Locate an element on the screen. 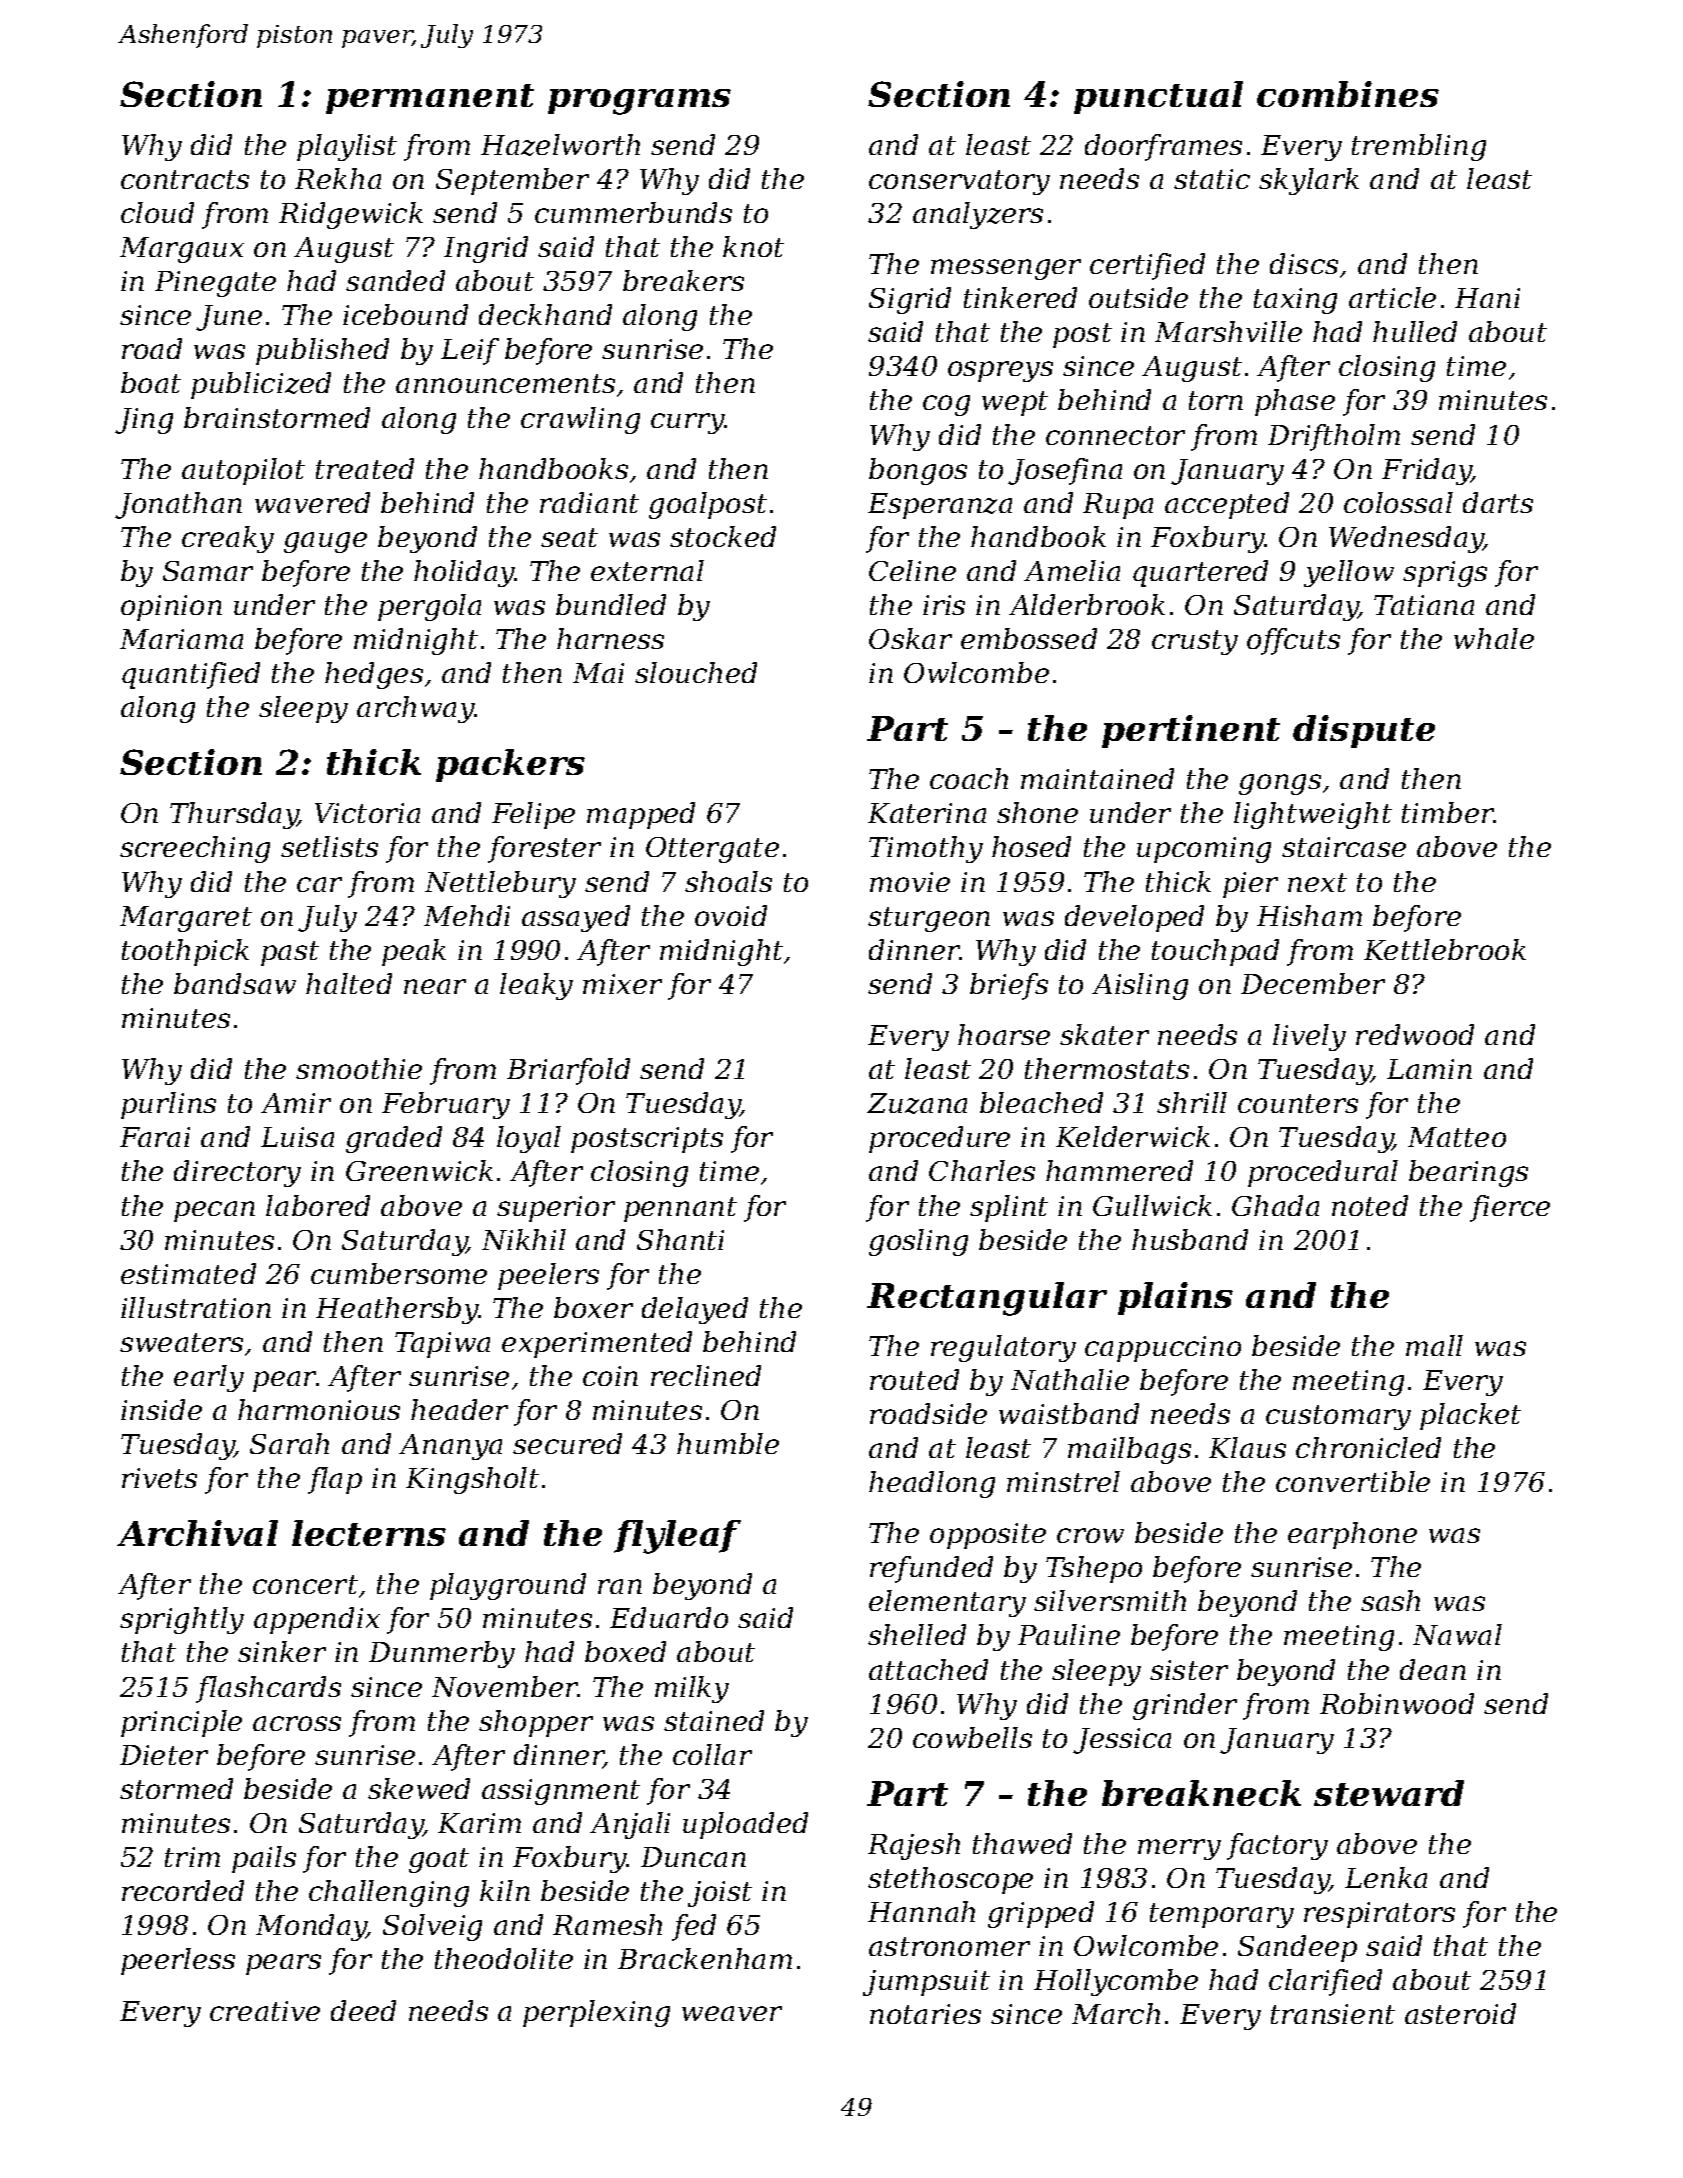 This screenshot has width=1683, height=2178. goat is located at coordinates (439, 1860).
